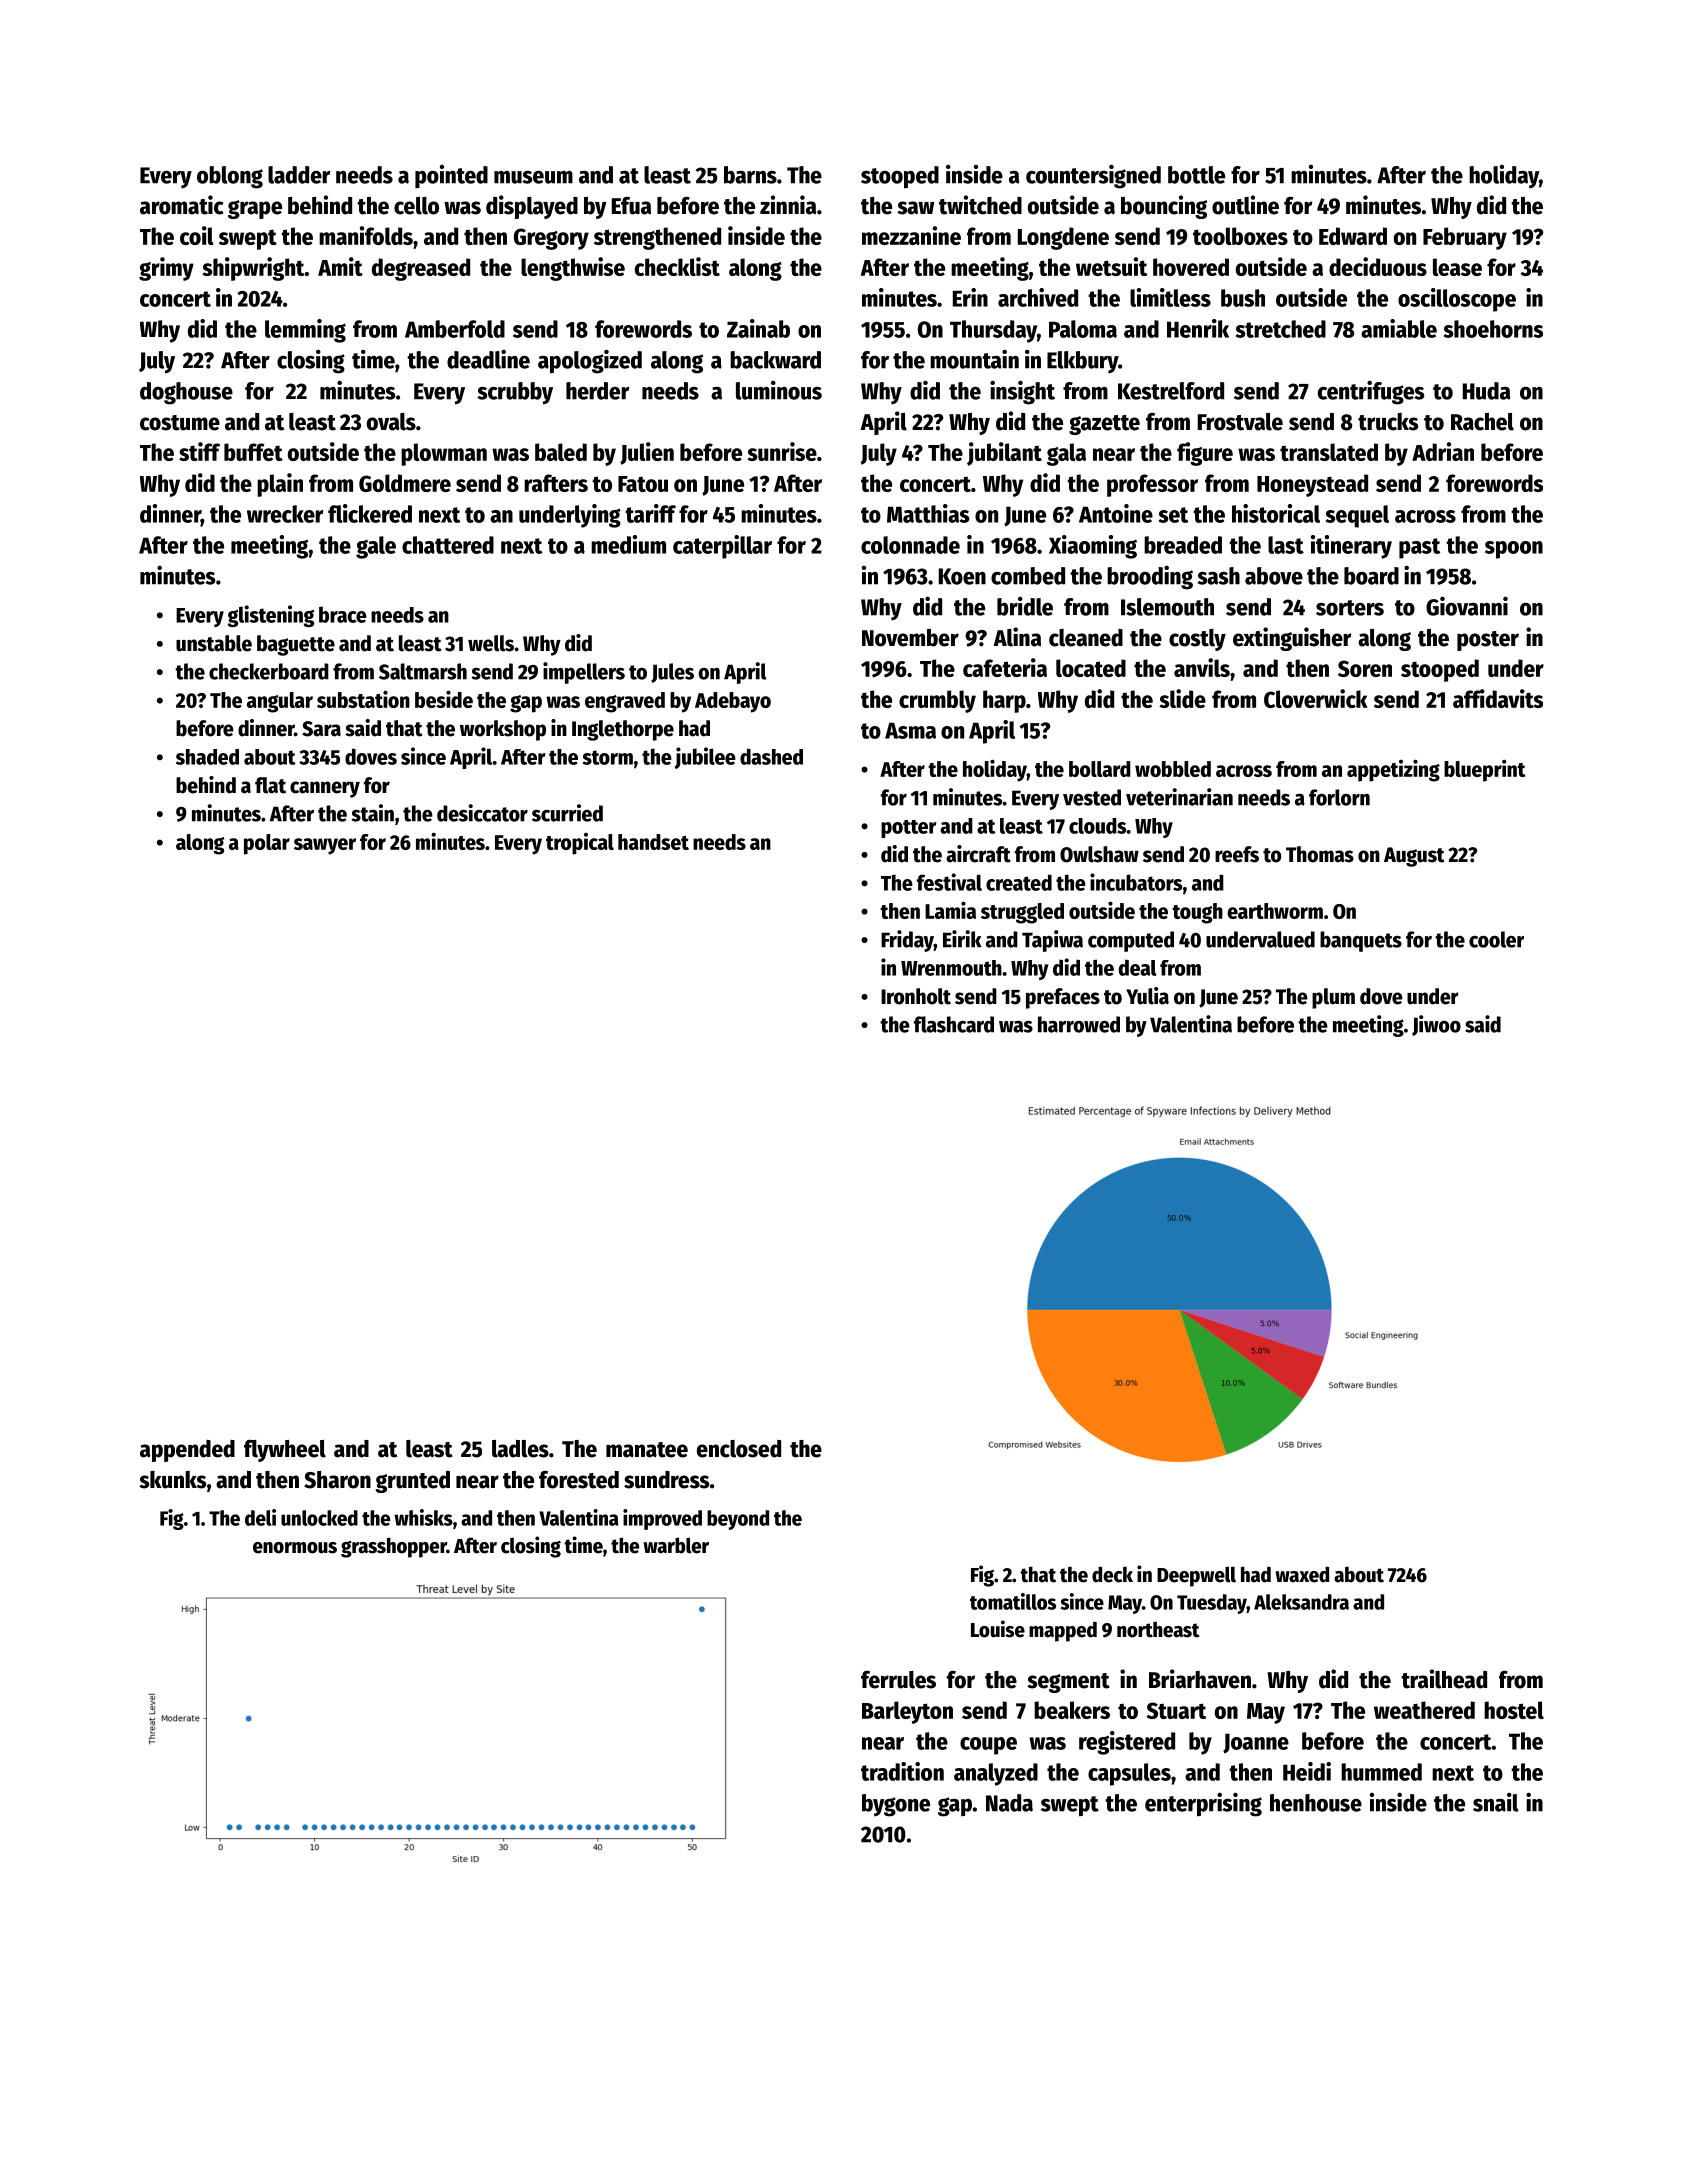  Describe the element at coordinates (366, 235) in the screenshot. I see `manifolds` at that location.
